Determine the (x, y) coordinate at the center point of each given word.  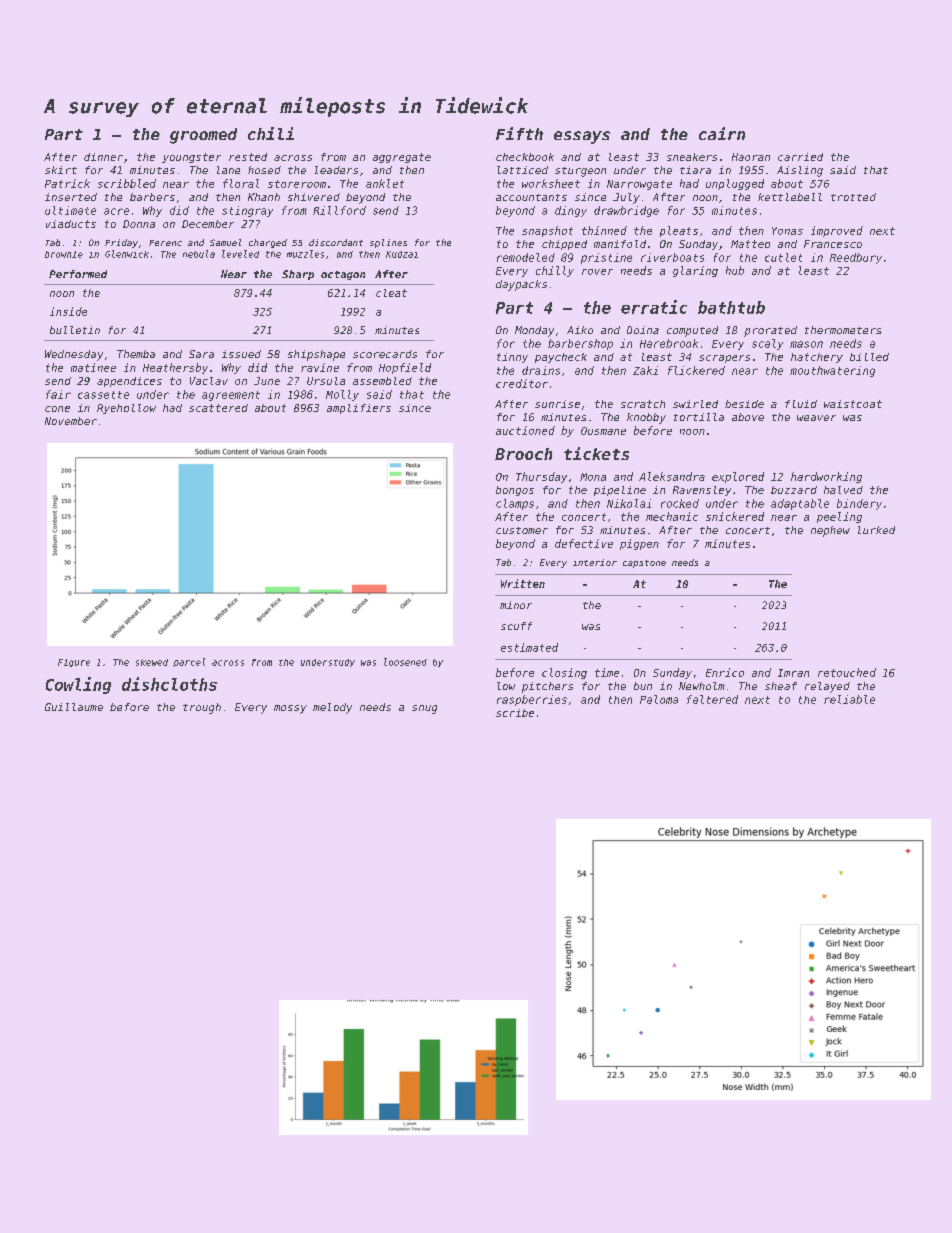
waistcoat (853, 404)
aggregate (402, 158)
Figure (74, 663)
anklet (385, 183)
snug (424, 709)
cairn (722, 133)
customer (522, 530)
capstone (644, 564)
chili (271, 133)
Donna (139, 224)
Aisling (800, 171)
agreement (231, 396)
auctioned (525, 430)
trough (202, 708)
